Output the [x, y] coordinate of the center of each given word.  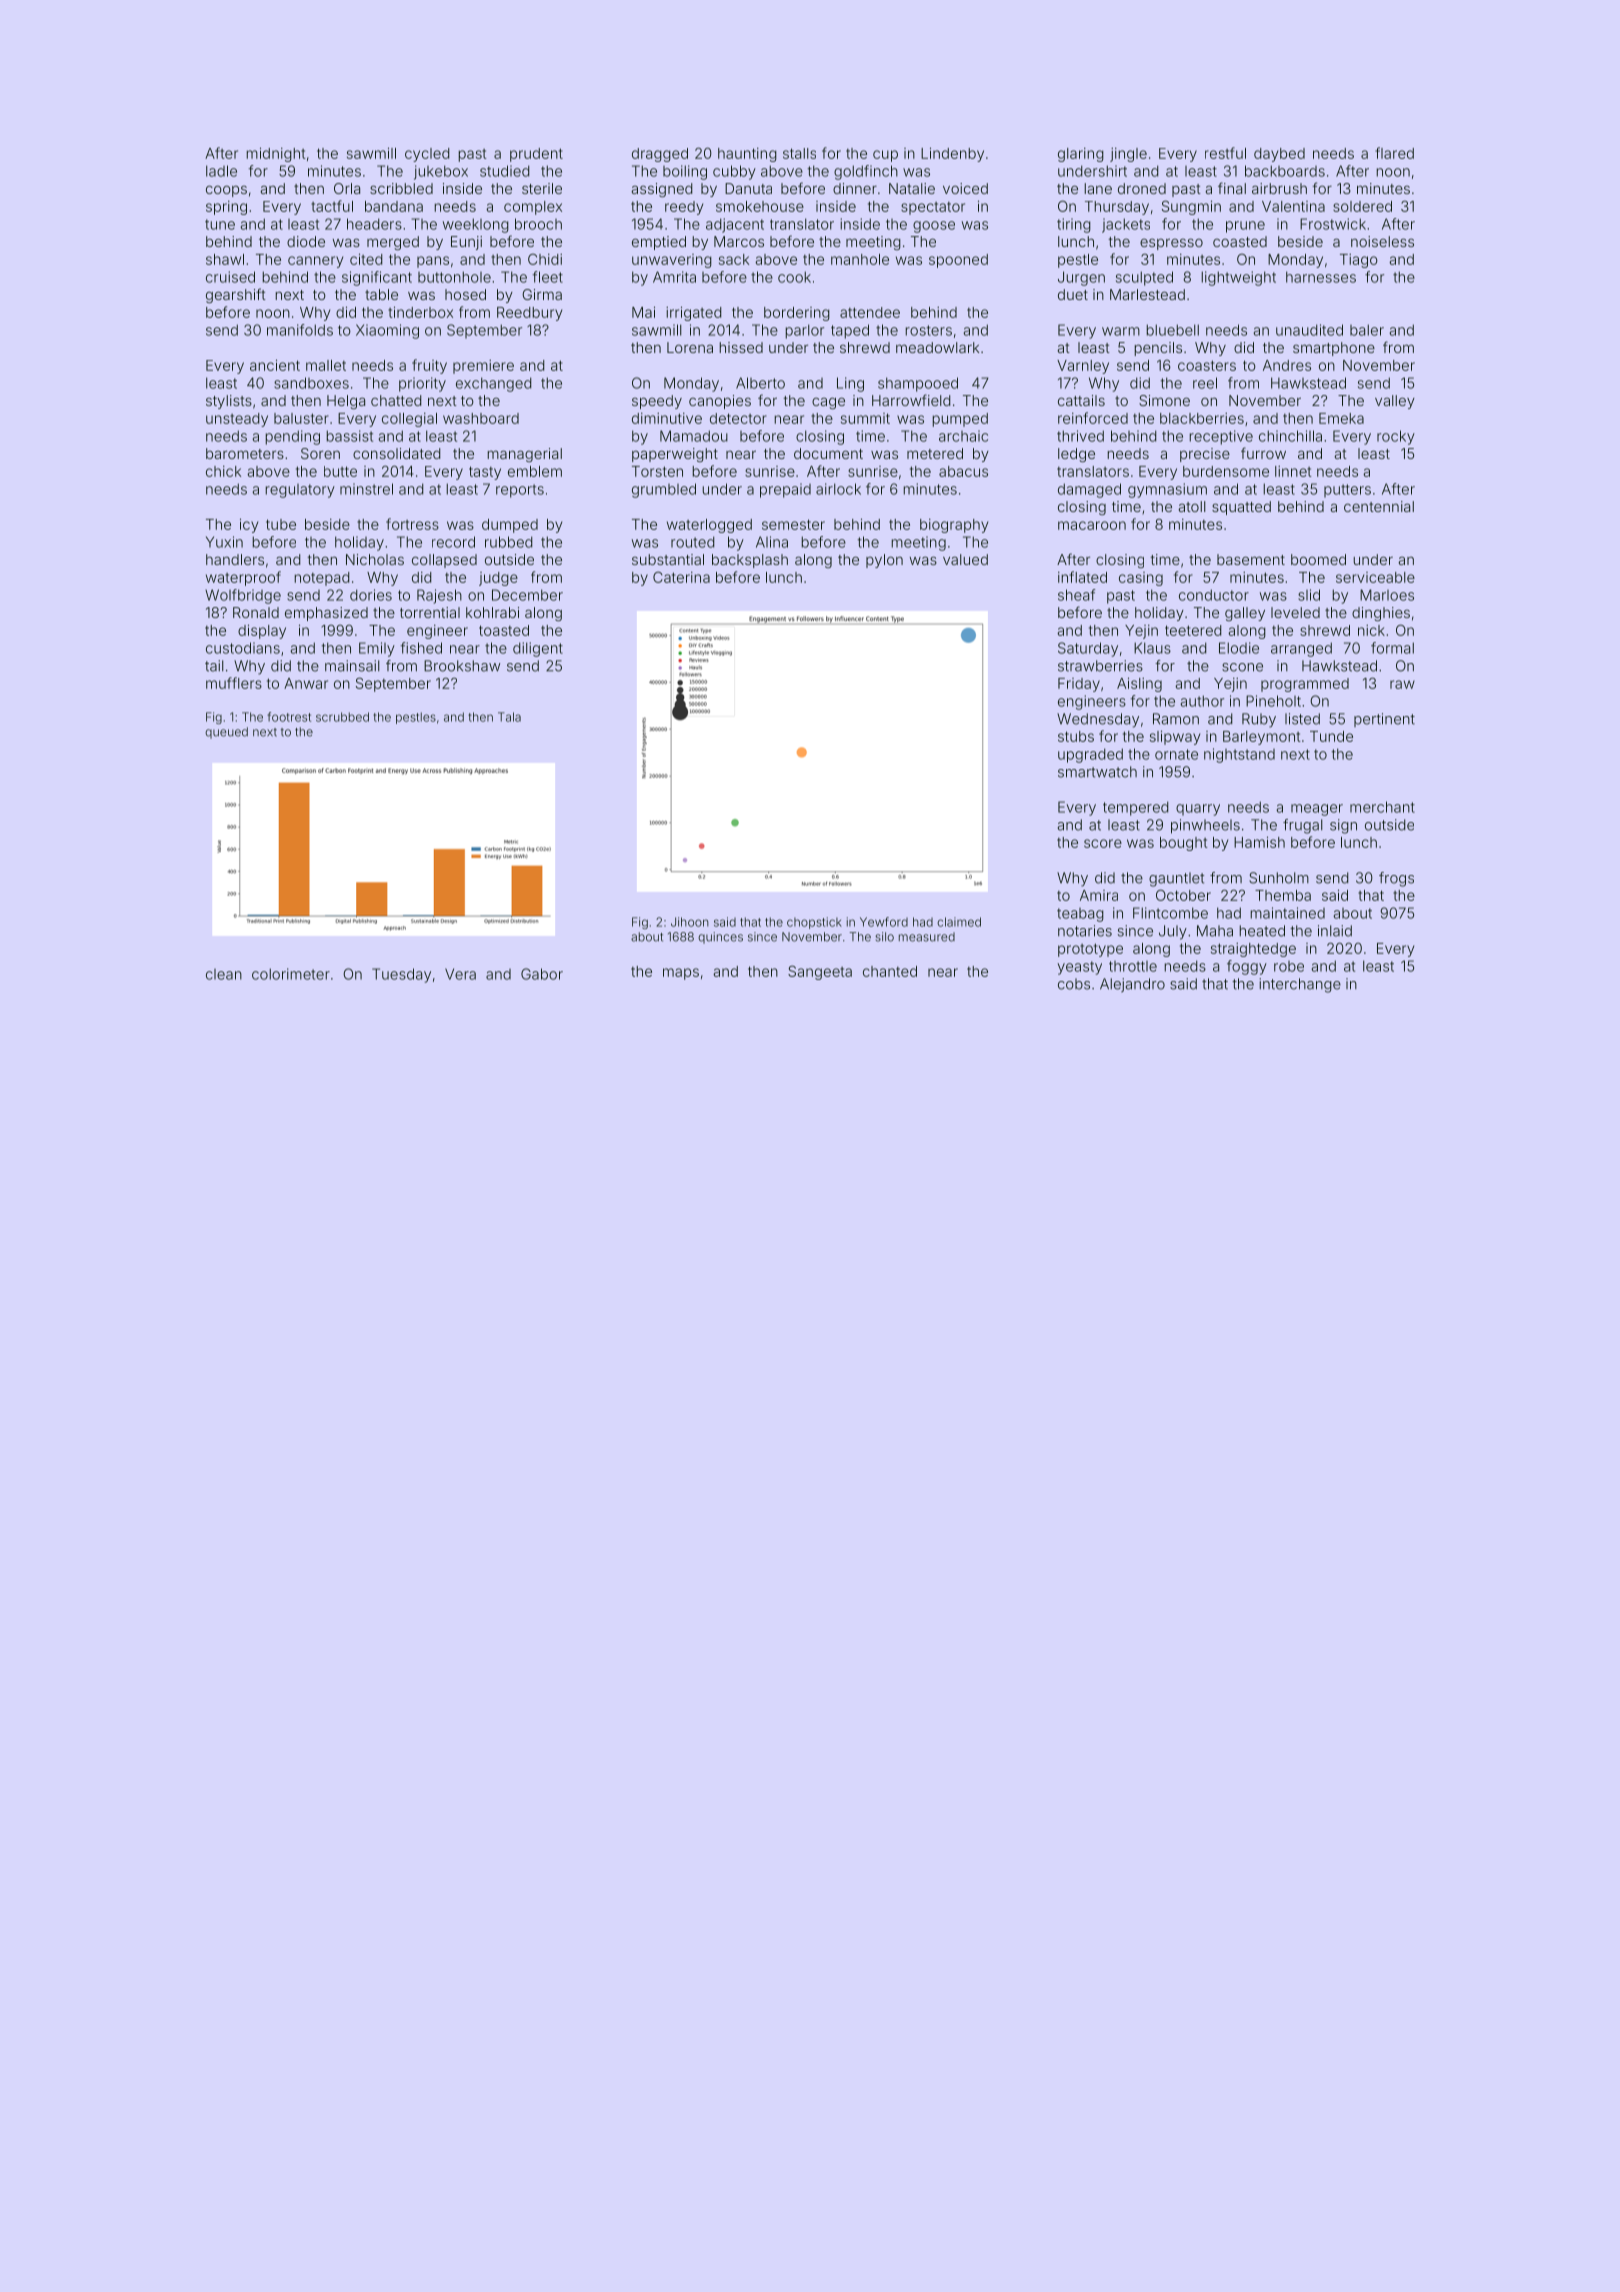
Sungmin [1191, 207]
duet [1073, 294]
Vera [460, 974]
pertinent [1384, 720]
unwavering [672, 261]
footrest [289, 717]
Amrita [674, 277]
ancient [275, 365]
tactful [332, 206]
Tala [509, 717]
